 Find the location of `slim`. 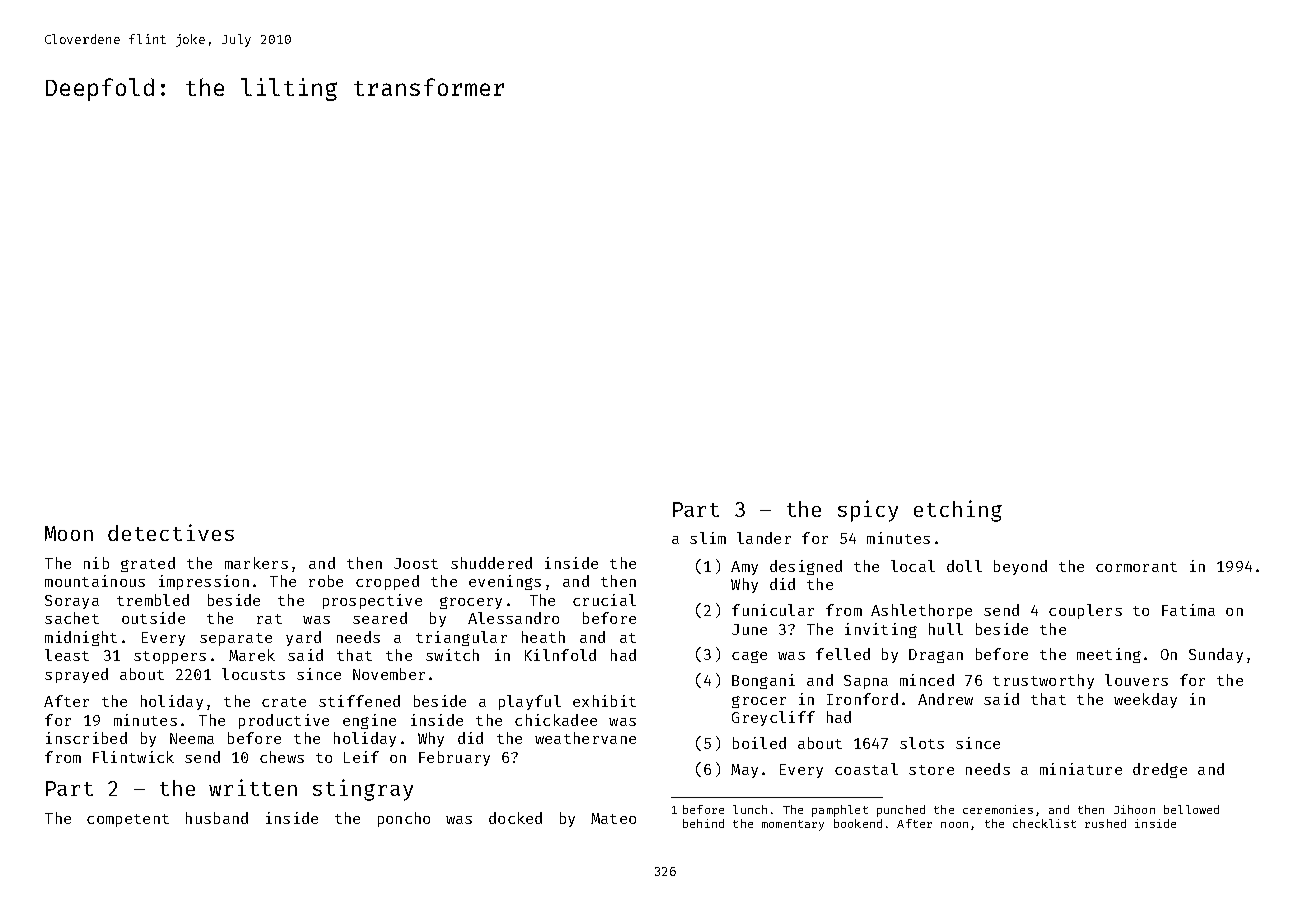

slim is located at coordinates (708, 538).
